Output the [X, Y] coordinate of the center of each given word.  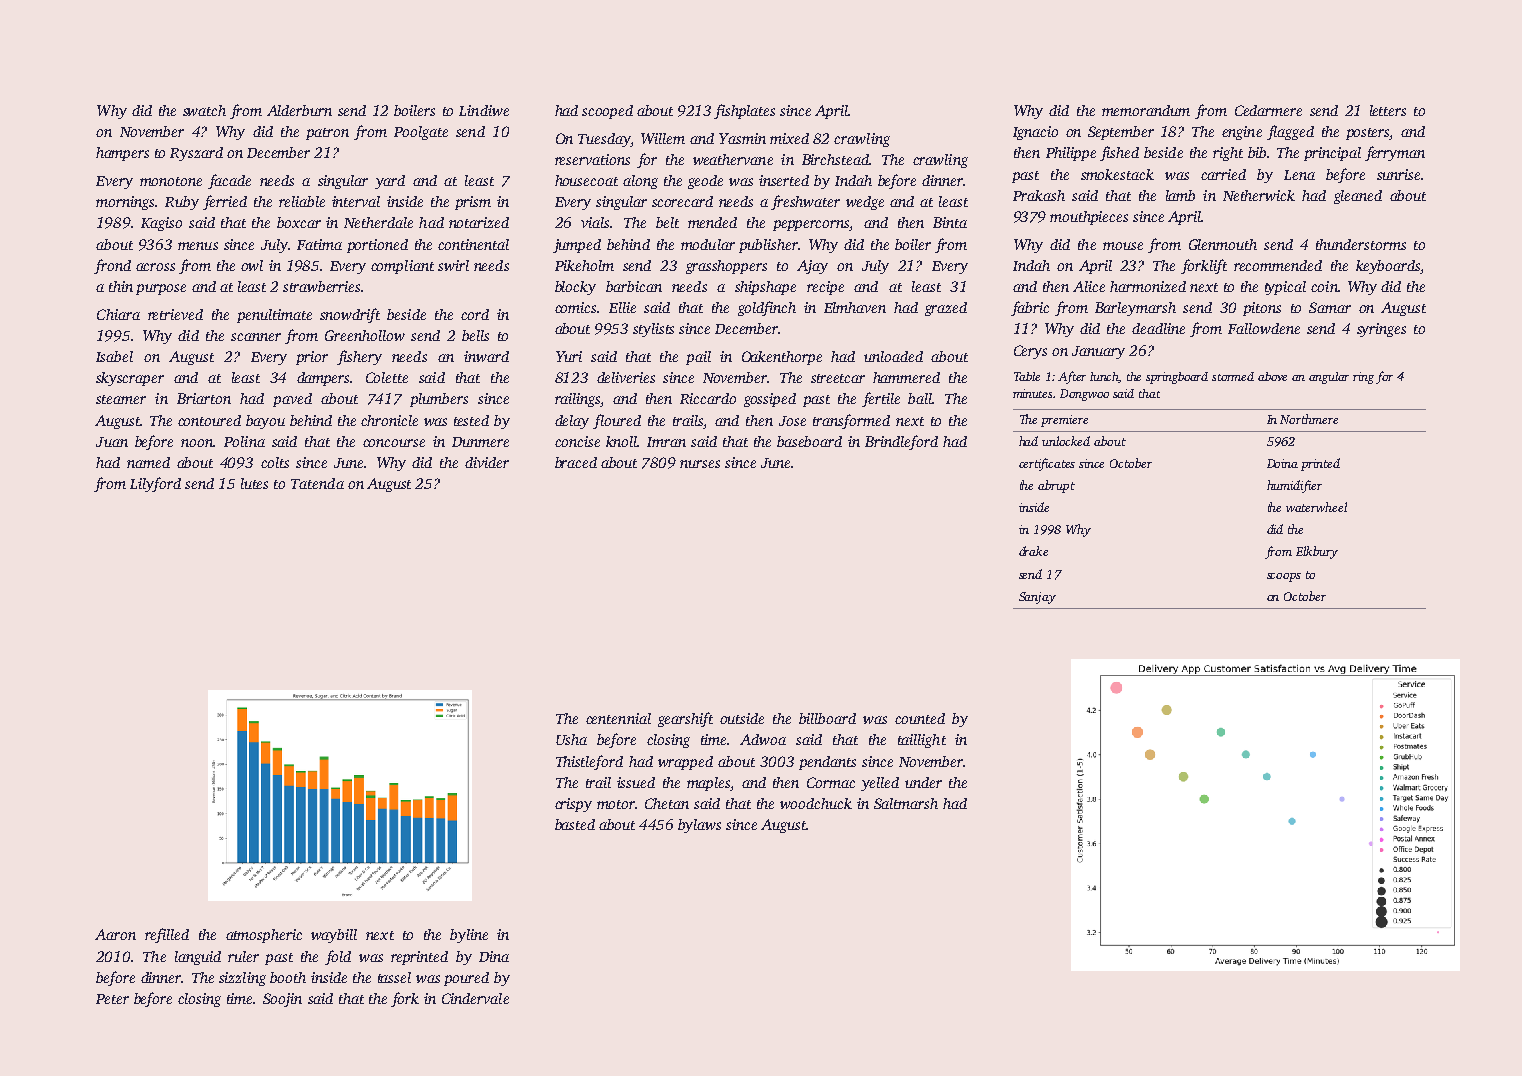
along [640, 182]
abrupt [1056, 486]
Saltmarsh [906, 803]
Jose [792, 421]
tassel [394, 977]
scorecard [682, 201]
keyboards [1388, 267]
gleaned [1358, 197]
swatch [204, 110]
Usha [571, 739]
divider [487, 462]
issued [636, 782]
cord [475, 314]
